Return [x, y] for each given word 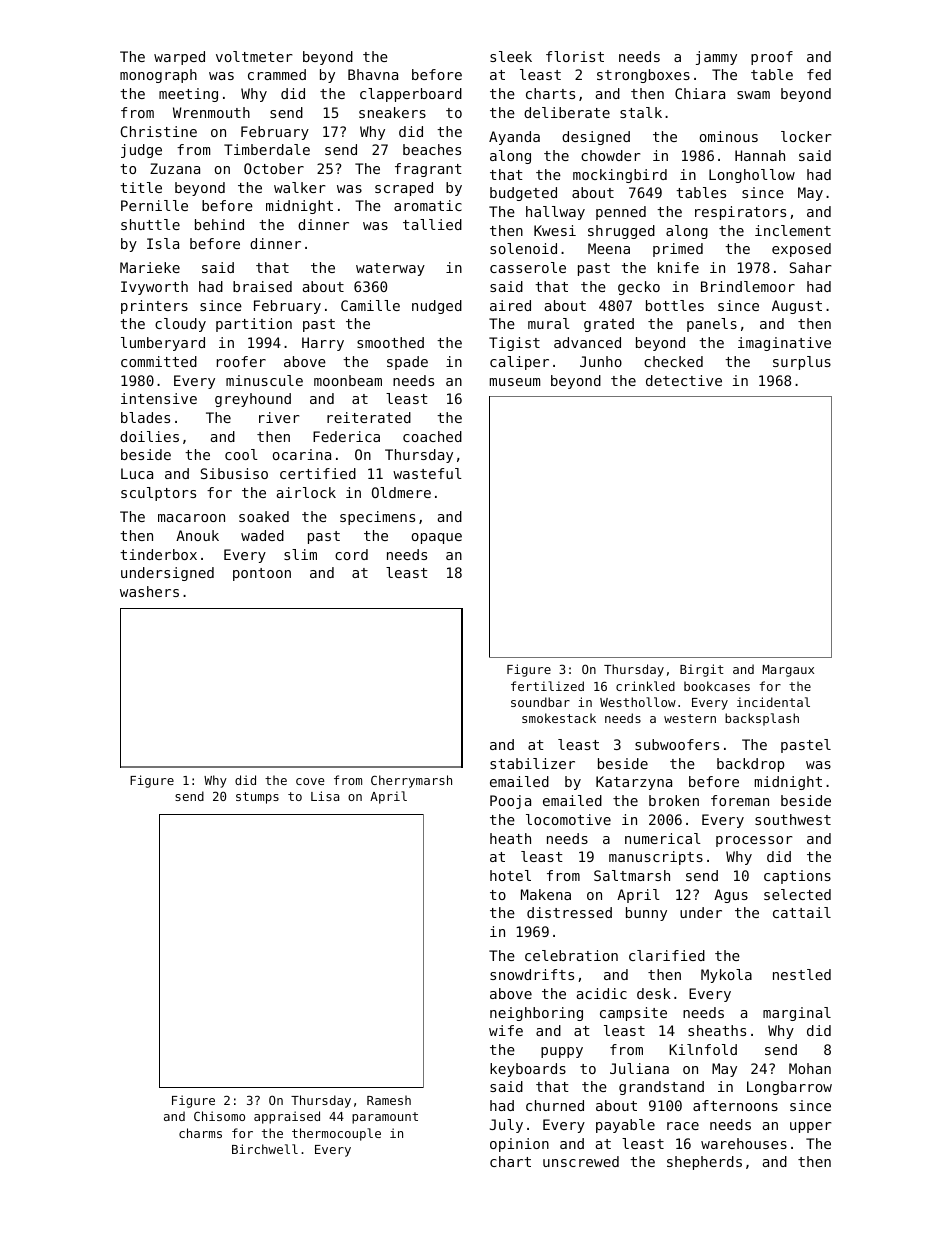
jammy [716, 58]
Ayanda [514, 138]
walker [299, 187]
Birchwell [265, 1149]
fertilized [547, 686]
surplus [802, 363]
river [279, 417]
